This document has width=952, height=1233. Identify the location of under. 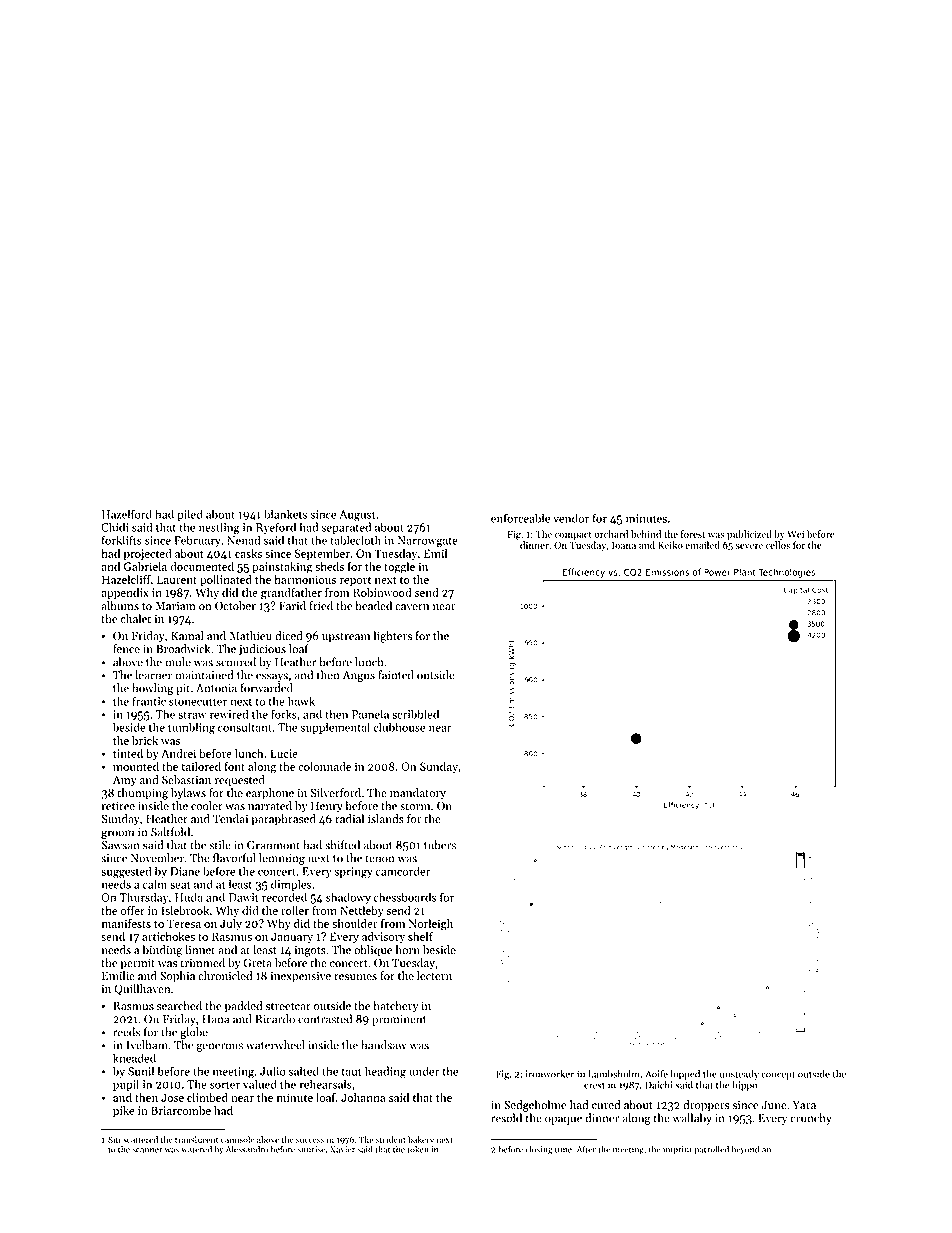
(424, 1071).
